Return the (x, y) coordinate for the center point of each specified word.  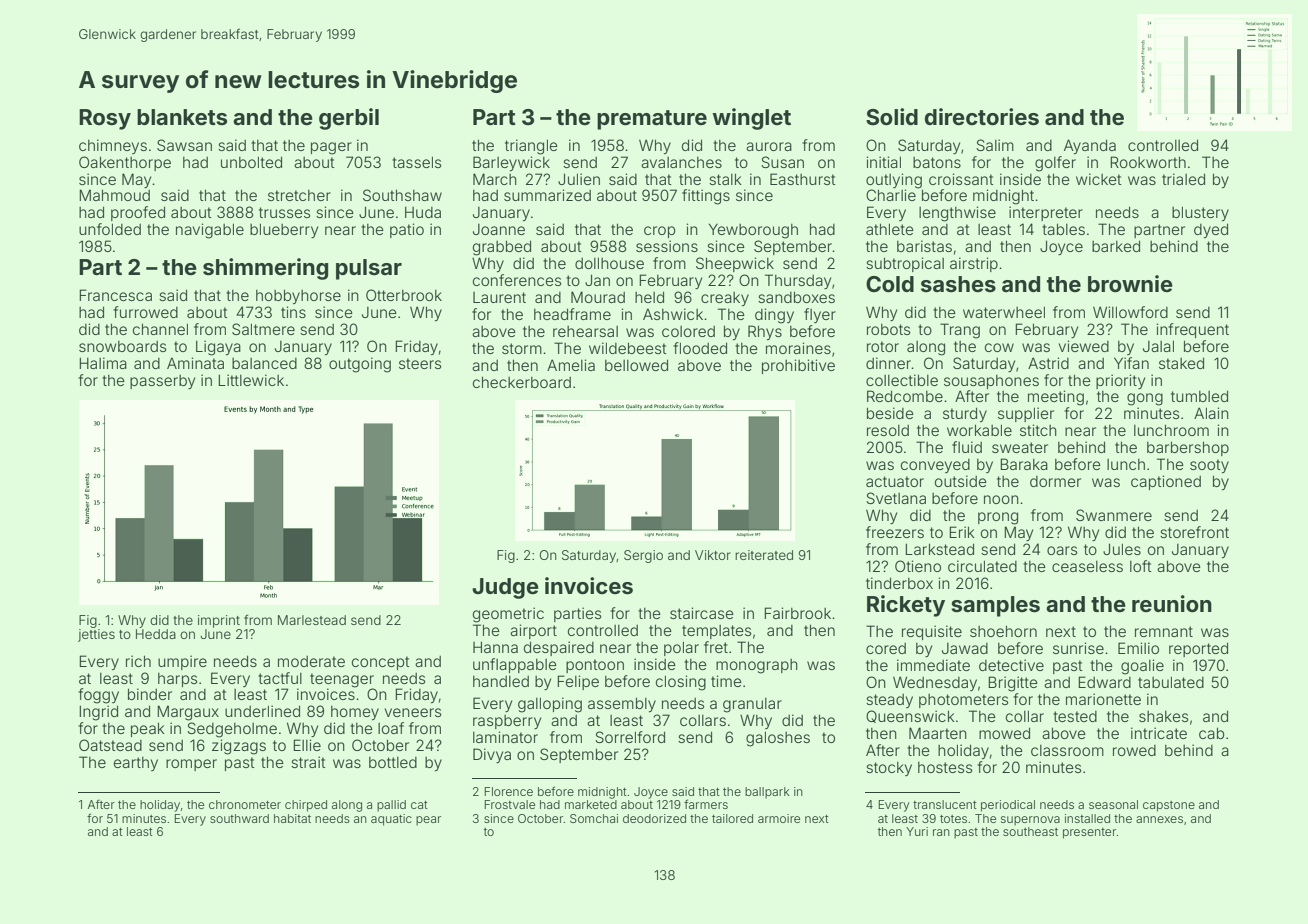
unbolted (251, 162)
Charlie (891, 195)
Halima (103, 363)
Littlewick (251, 380)
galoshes (778, 739)
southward (239, 818)
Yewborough (753, 231)
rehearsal (585, 331)
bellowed (636, 365)
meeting (1056, 398)
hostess (945, 767)
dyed (1211, 230)
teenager (342, 680)
